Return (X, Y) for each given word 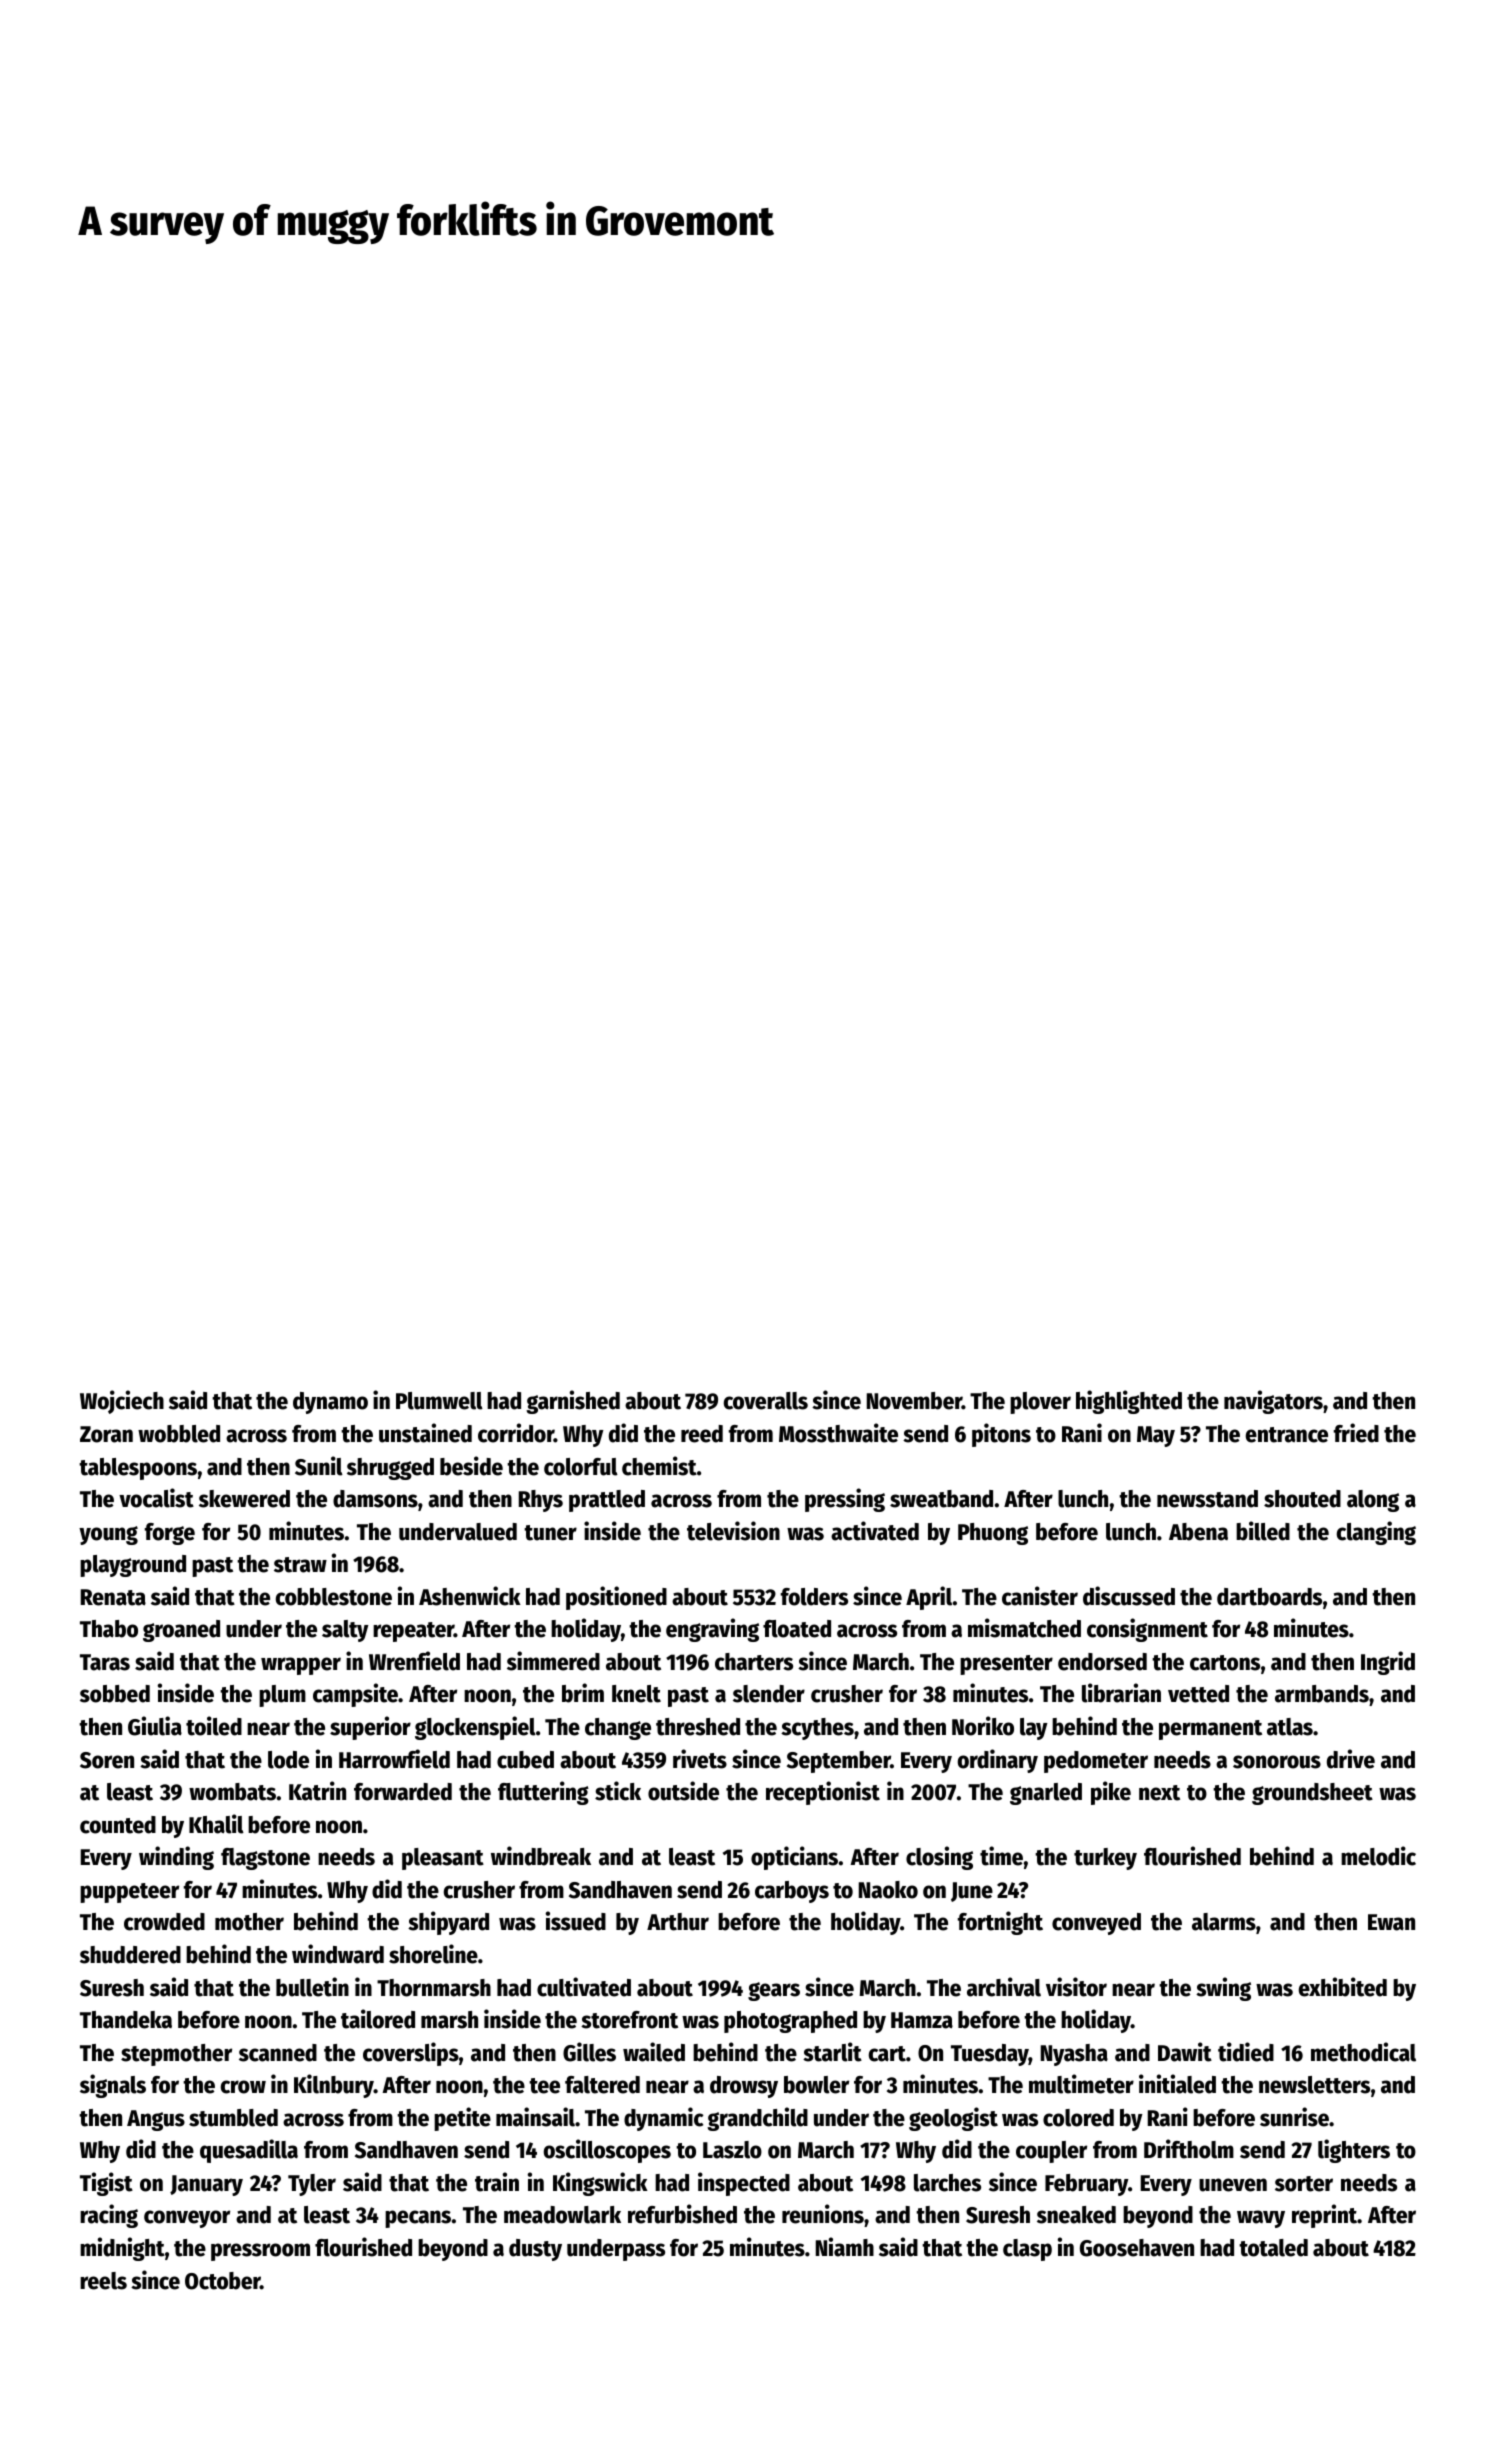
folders (814, 1597)
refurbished (682, 2214)
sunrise (1294, 2117)
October (222, 2281)
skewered (244, 1499)
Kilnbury (334, 2086)
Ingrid (1388, 1663)
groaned (181, 1631)
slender (769, 1694)
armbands (1322, 1694)
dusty (535, 2250)
